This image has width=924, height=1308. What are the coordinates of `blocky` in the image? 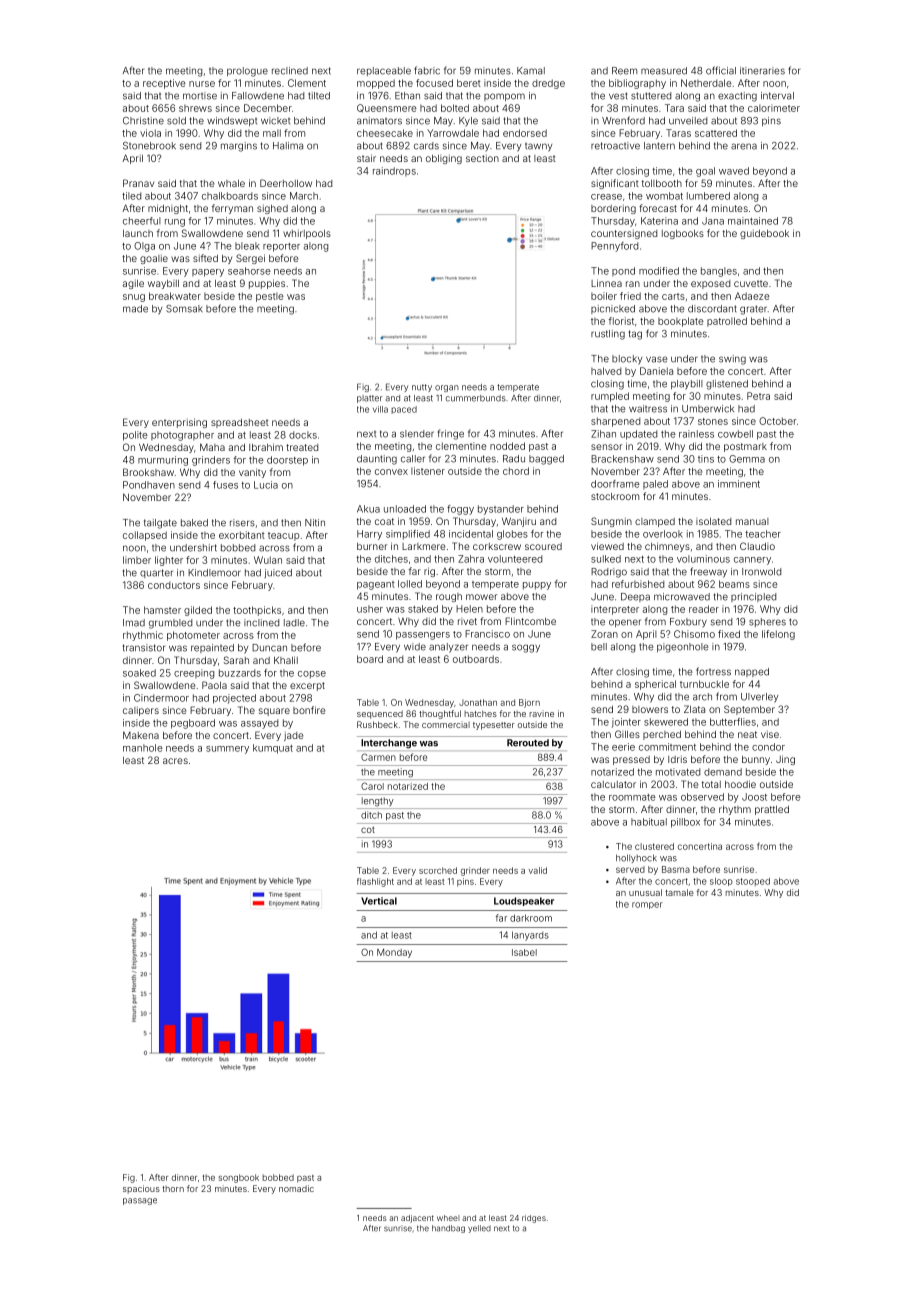 It's located at (627, 360).
